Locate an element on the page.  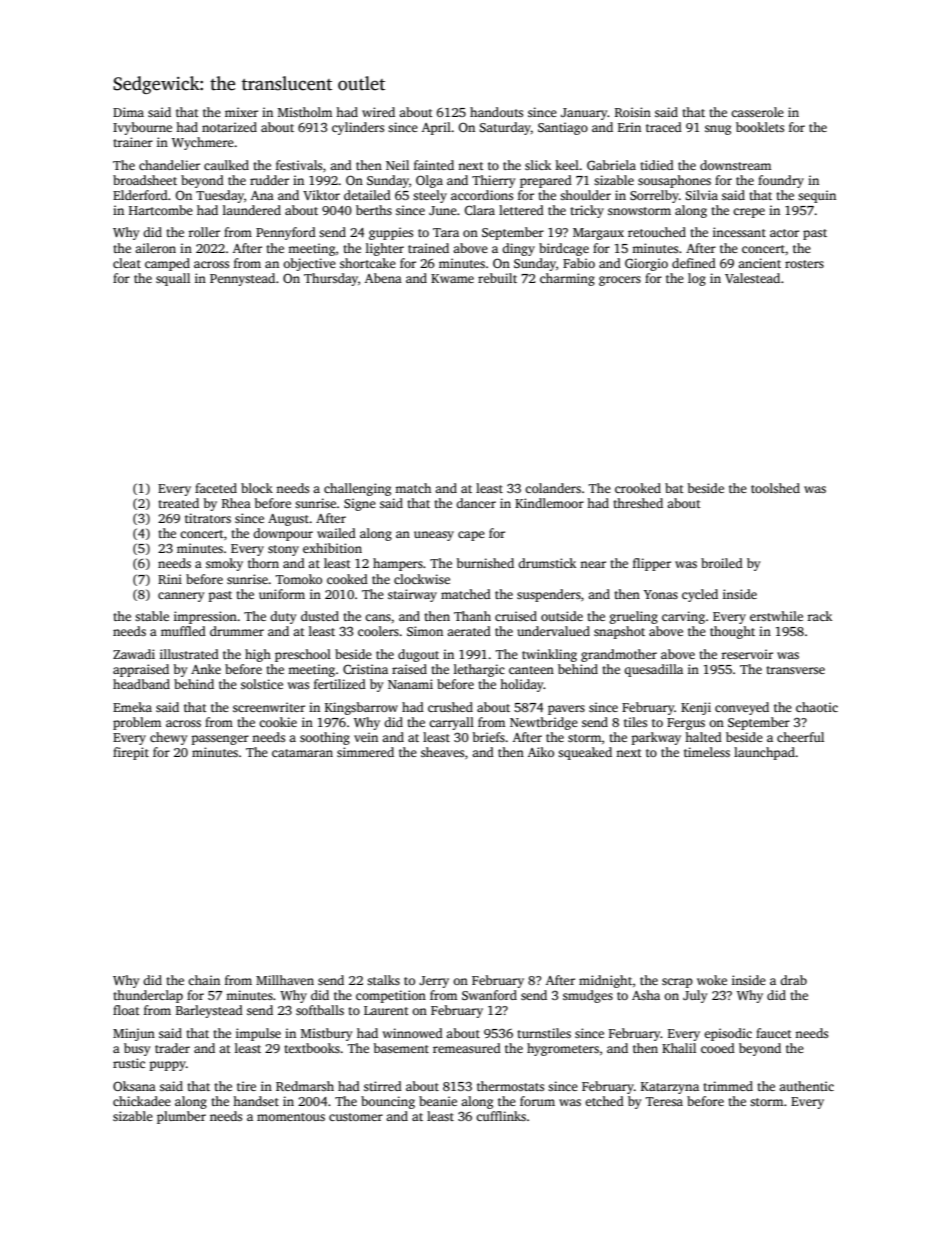
Nanami is located at coordinates (410, 684).
